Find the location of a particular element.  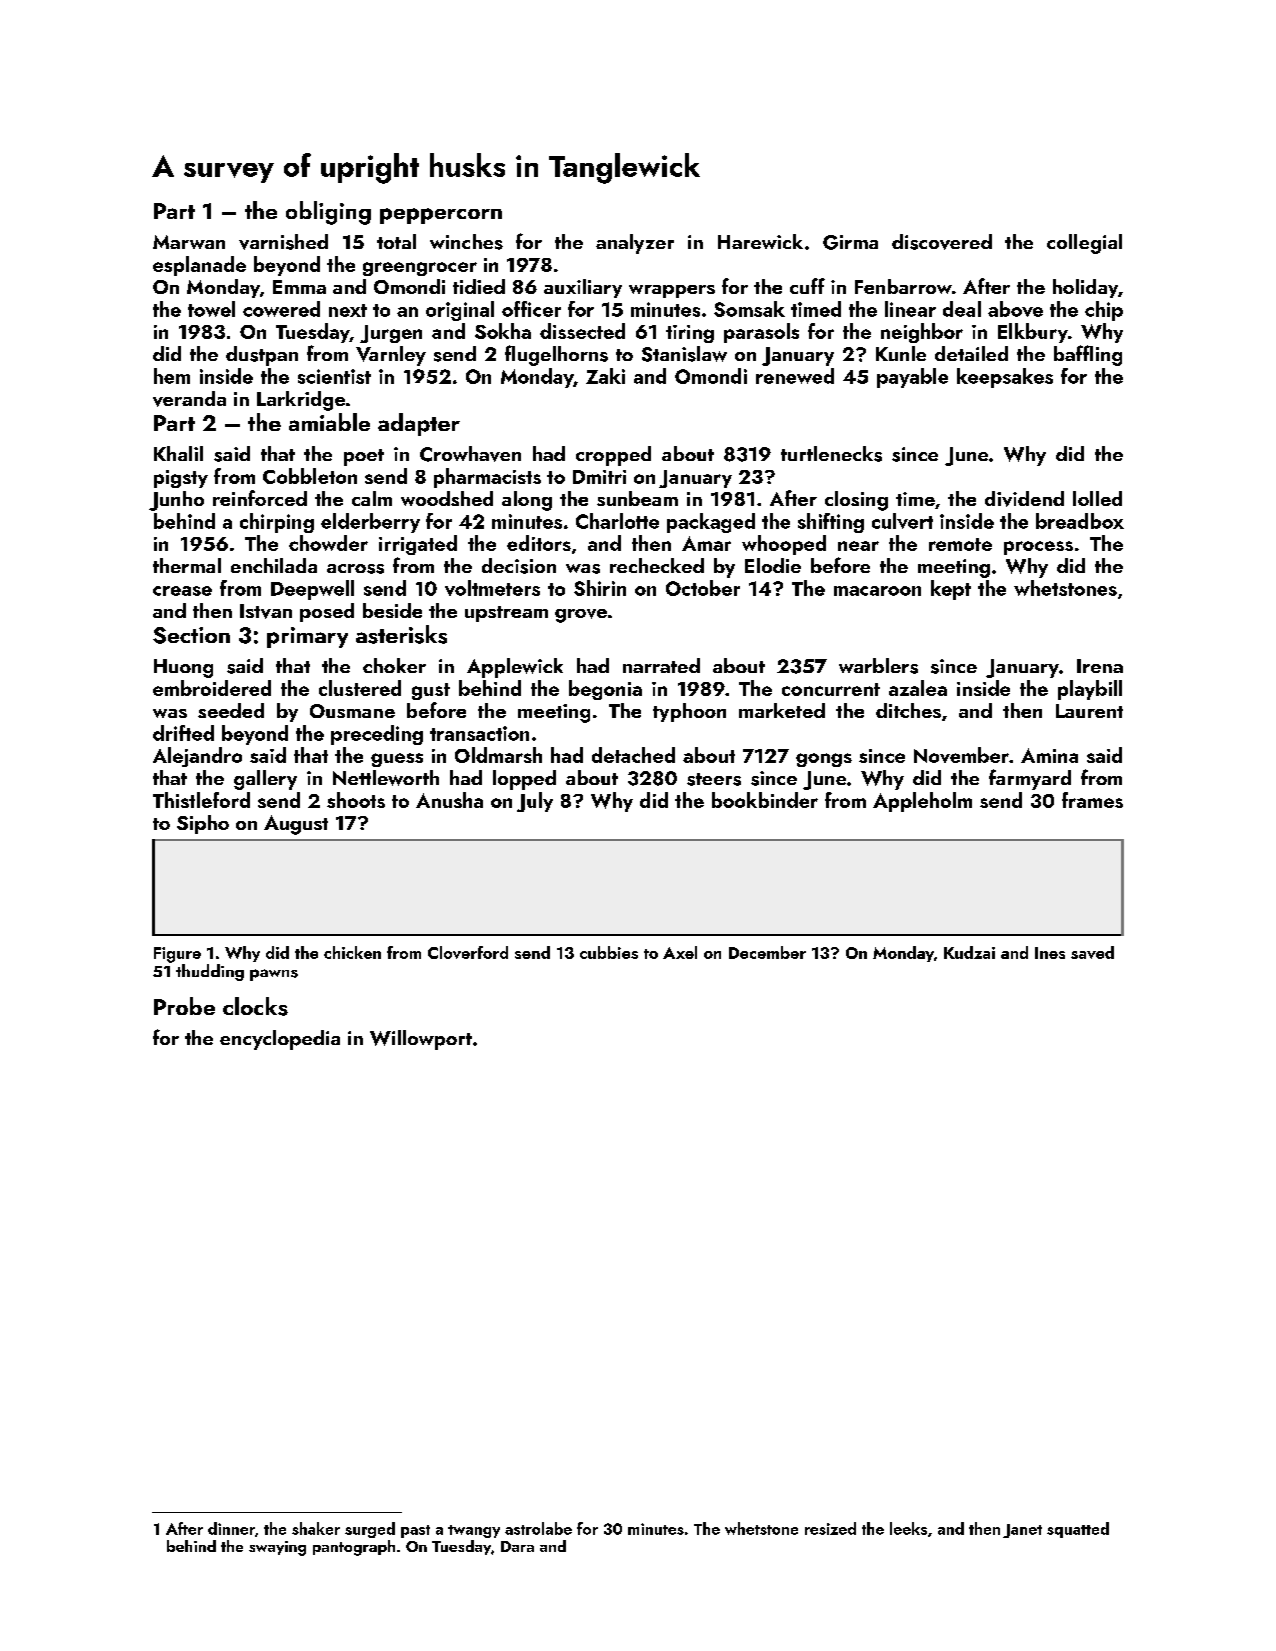

obliging is located at coordinates (328, 213).
